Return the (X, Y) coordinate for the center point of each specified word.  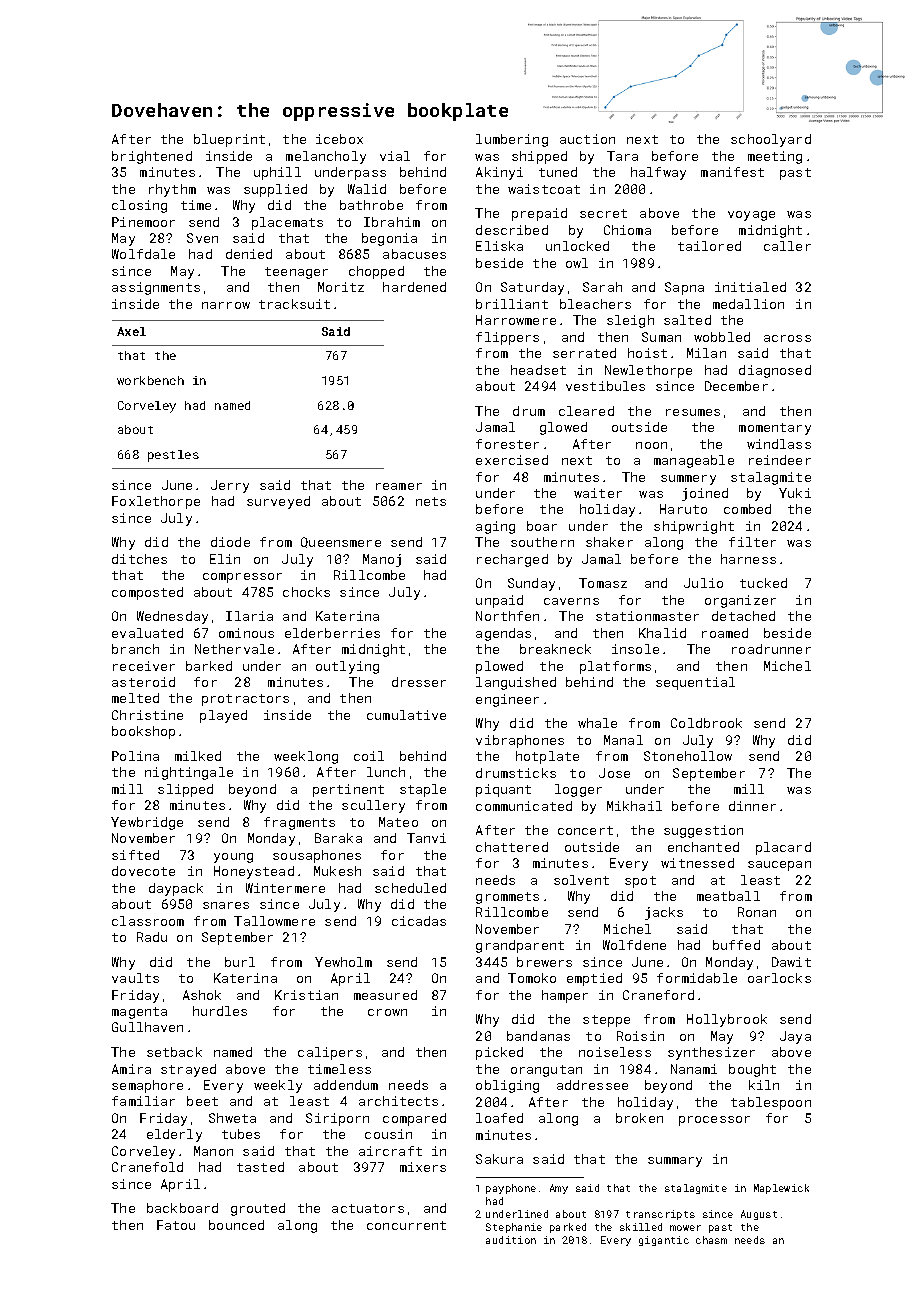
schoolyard (771, 140)
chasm (711, 1240)
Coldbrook (706, 723)
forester (507, 444)
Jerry (230, 486)
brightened (152, 157)
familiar (143, 1101)
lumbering (512, 140)
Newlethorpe (648, 371)
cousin (388, 1134)
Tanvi (426, 838)
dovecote (143, 871)
